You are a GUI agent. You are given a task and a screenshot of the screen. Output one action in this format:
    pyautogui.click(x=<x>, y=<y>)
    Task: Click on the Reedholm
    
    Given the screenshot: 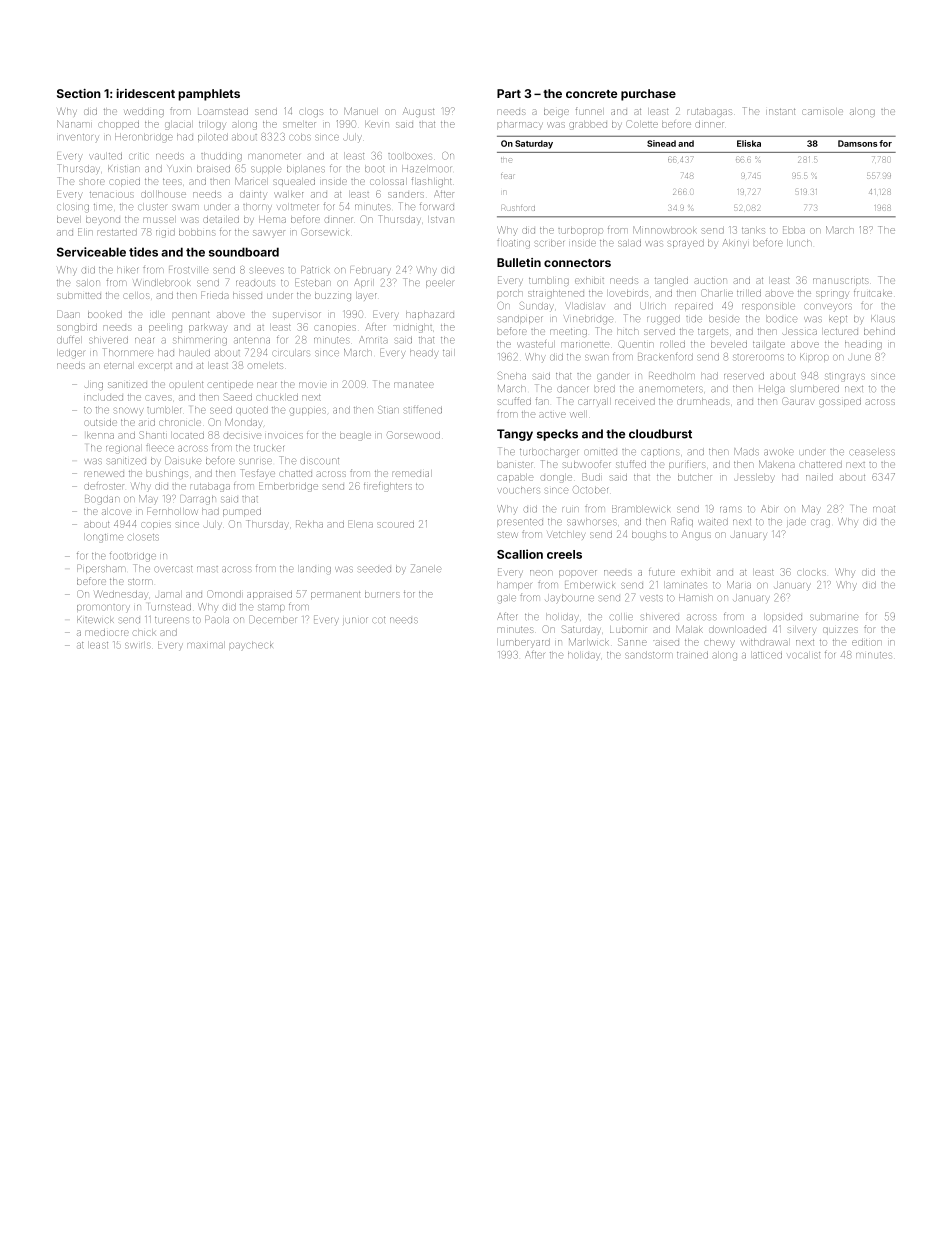 What is the action you would take?
    pyautogui.click(x=672, y=376)
